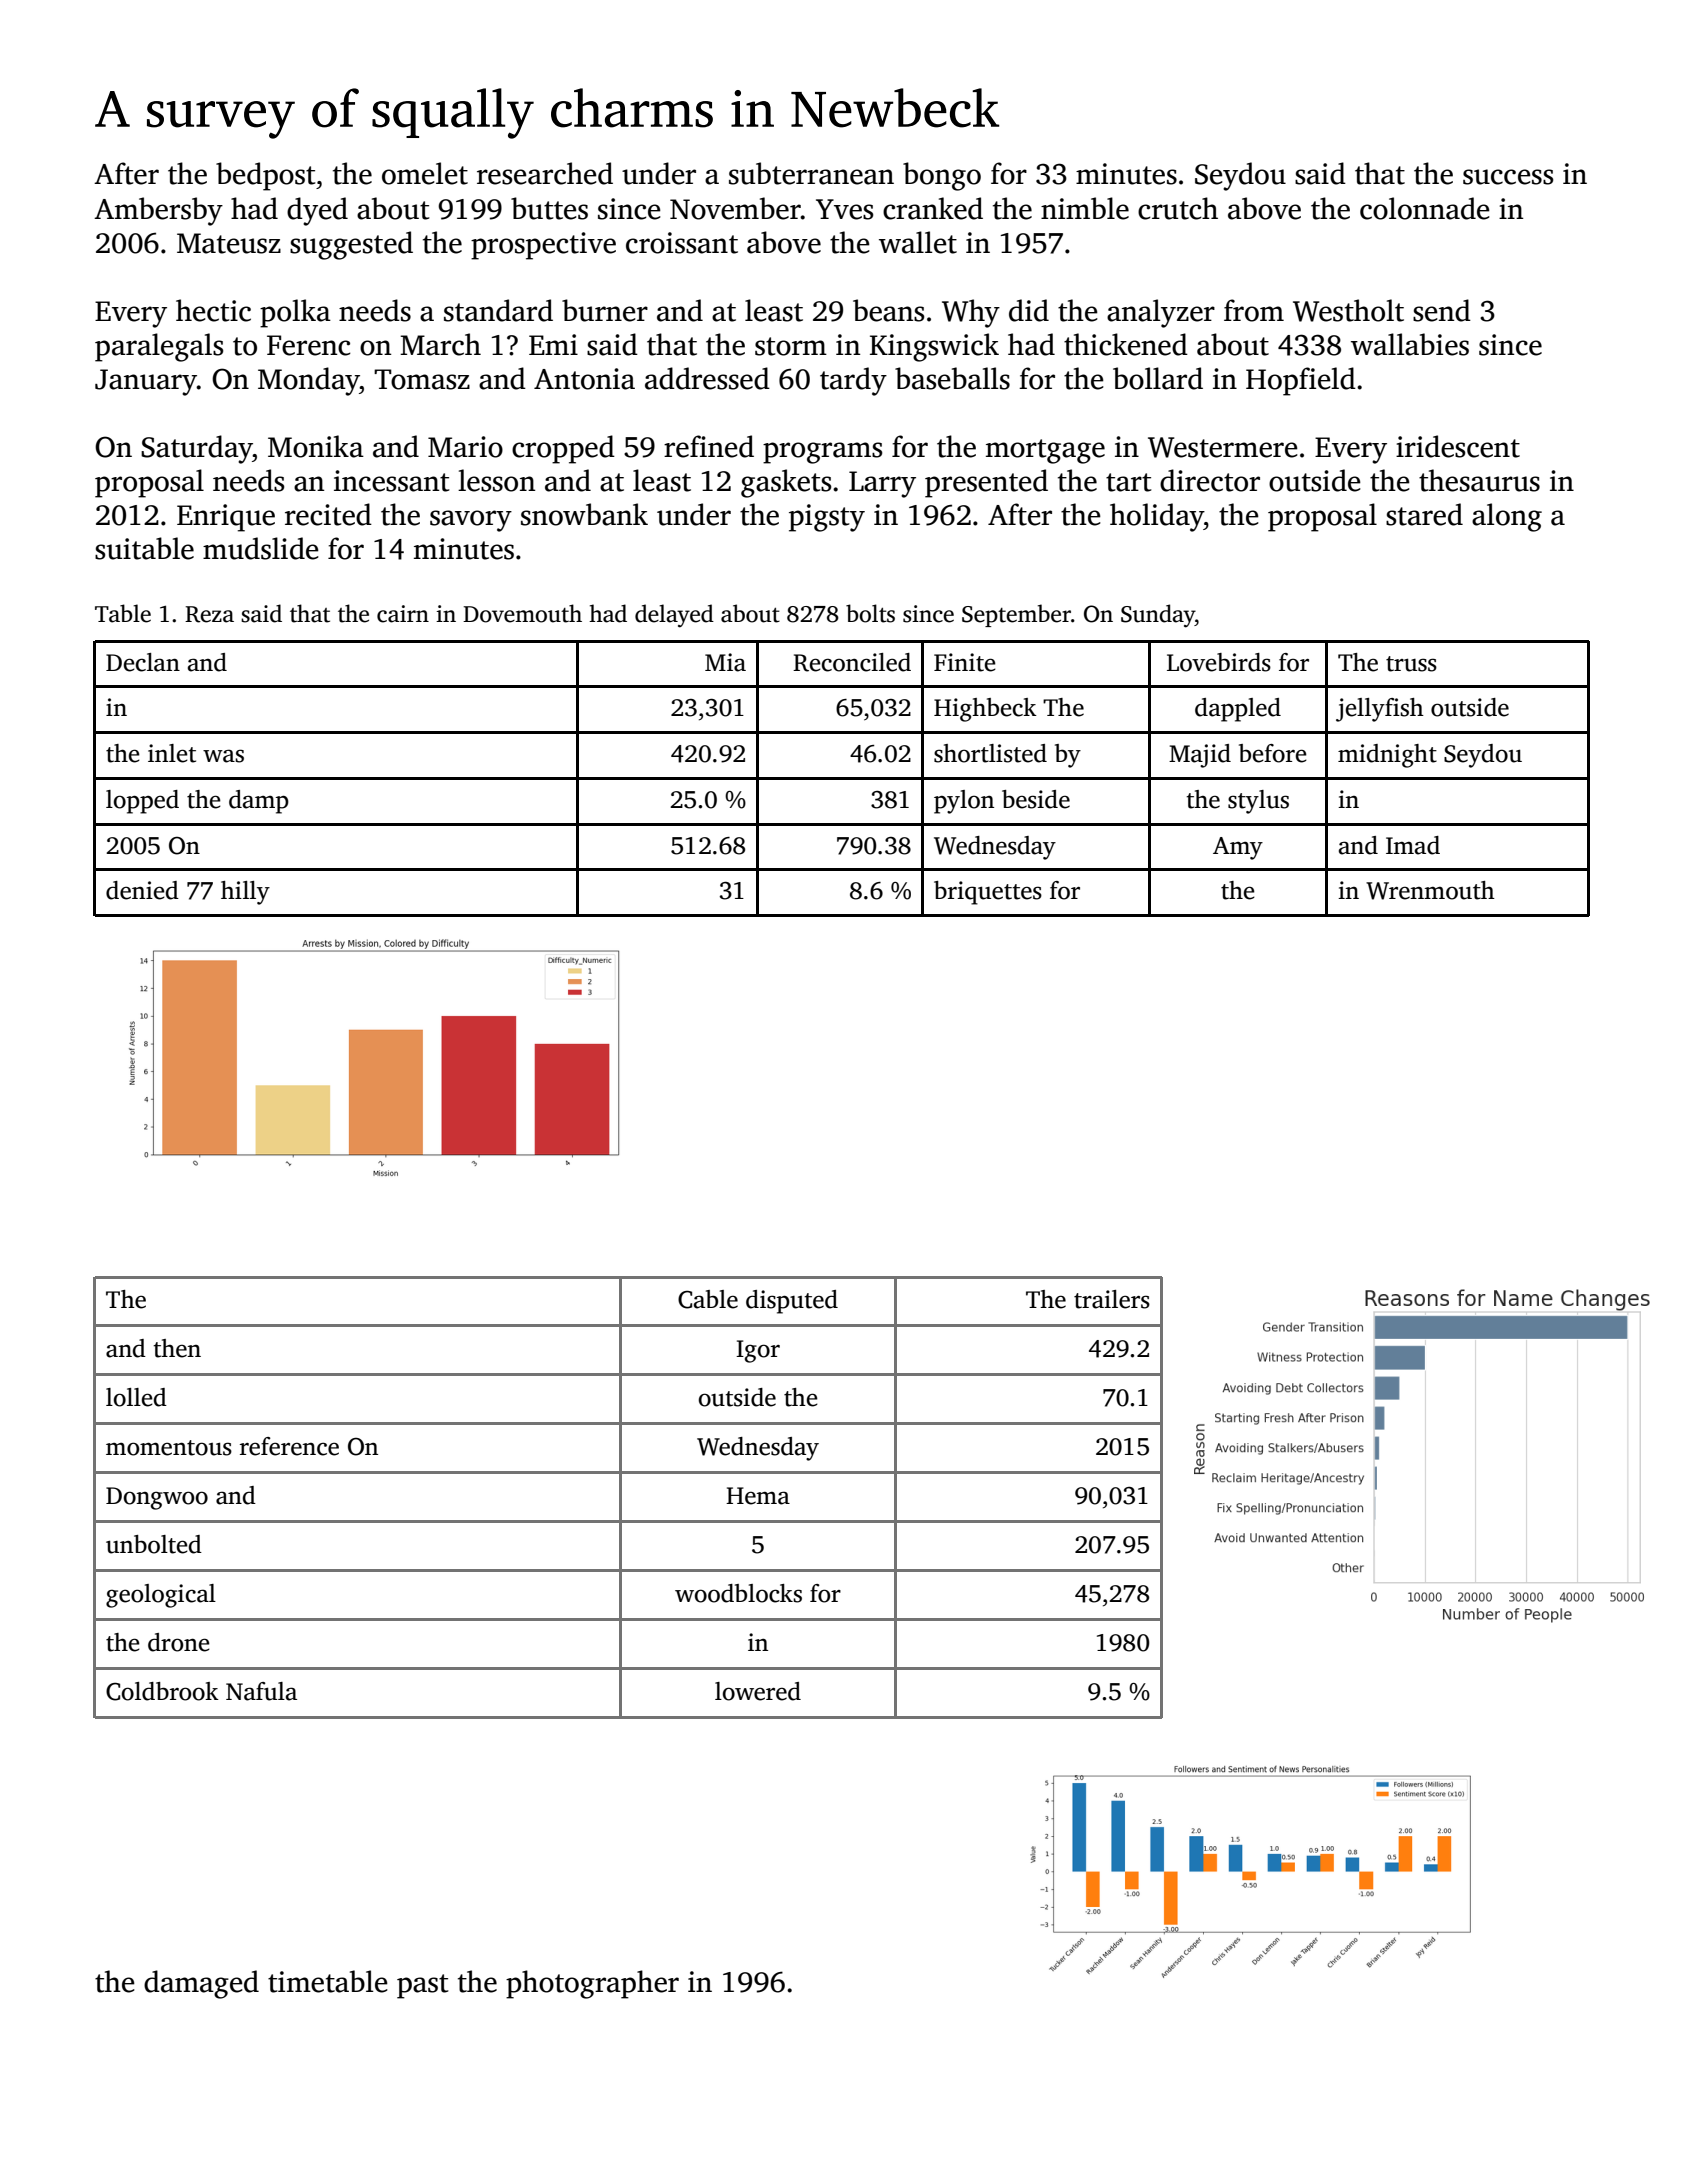 This screenshot has width=1683, height=2178. I want to click on photographer, so click(592, 1984).
